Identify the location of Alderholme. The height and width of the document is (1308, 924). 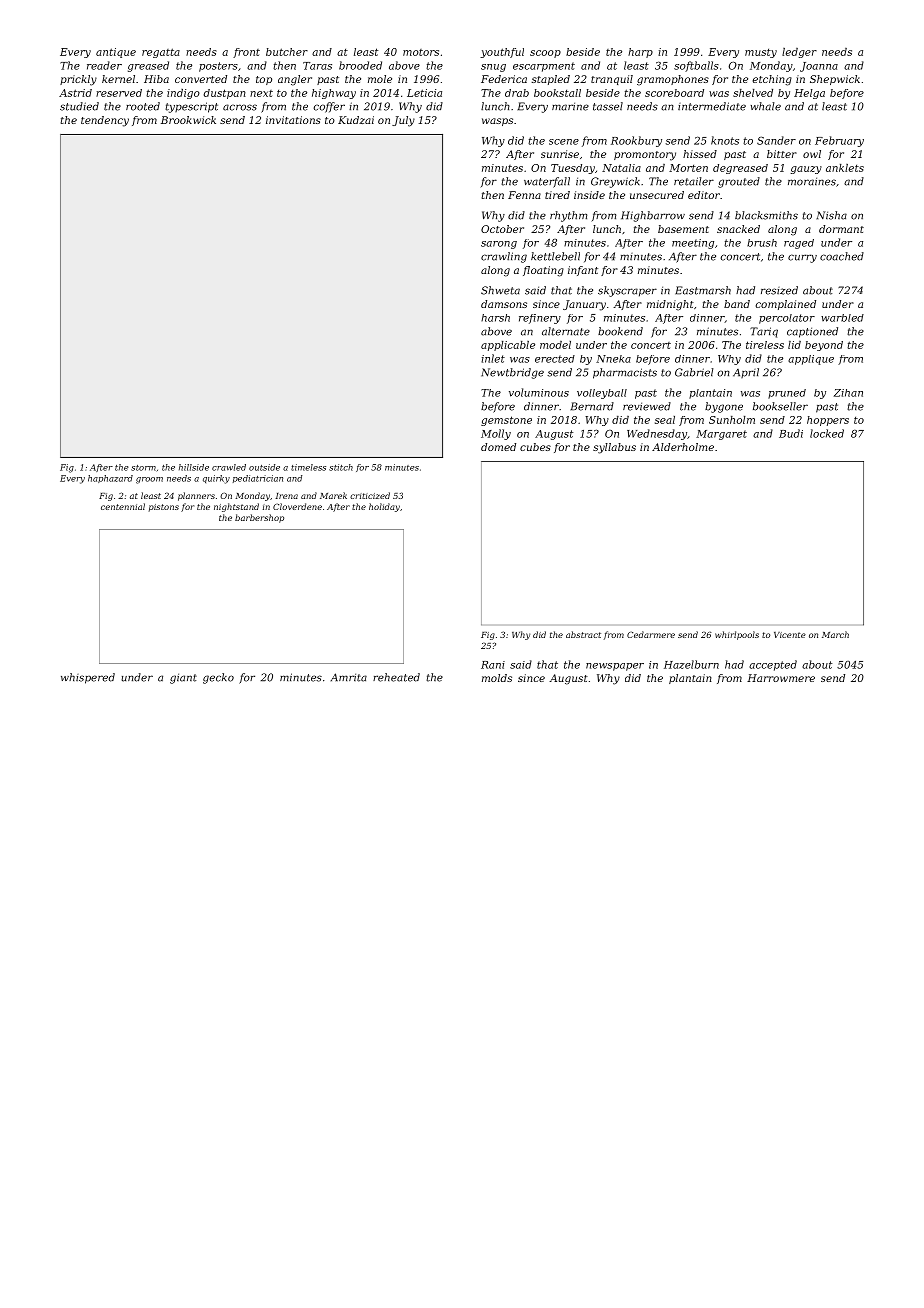
(683, 447).
